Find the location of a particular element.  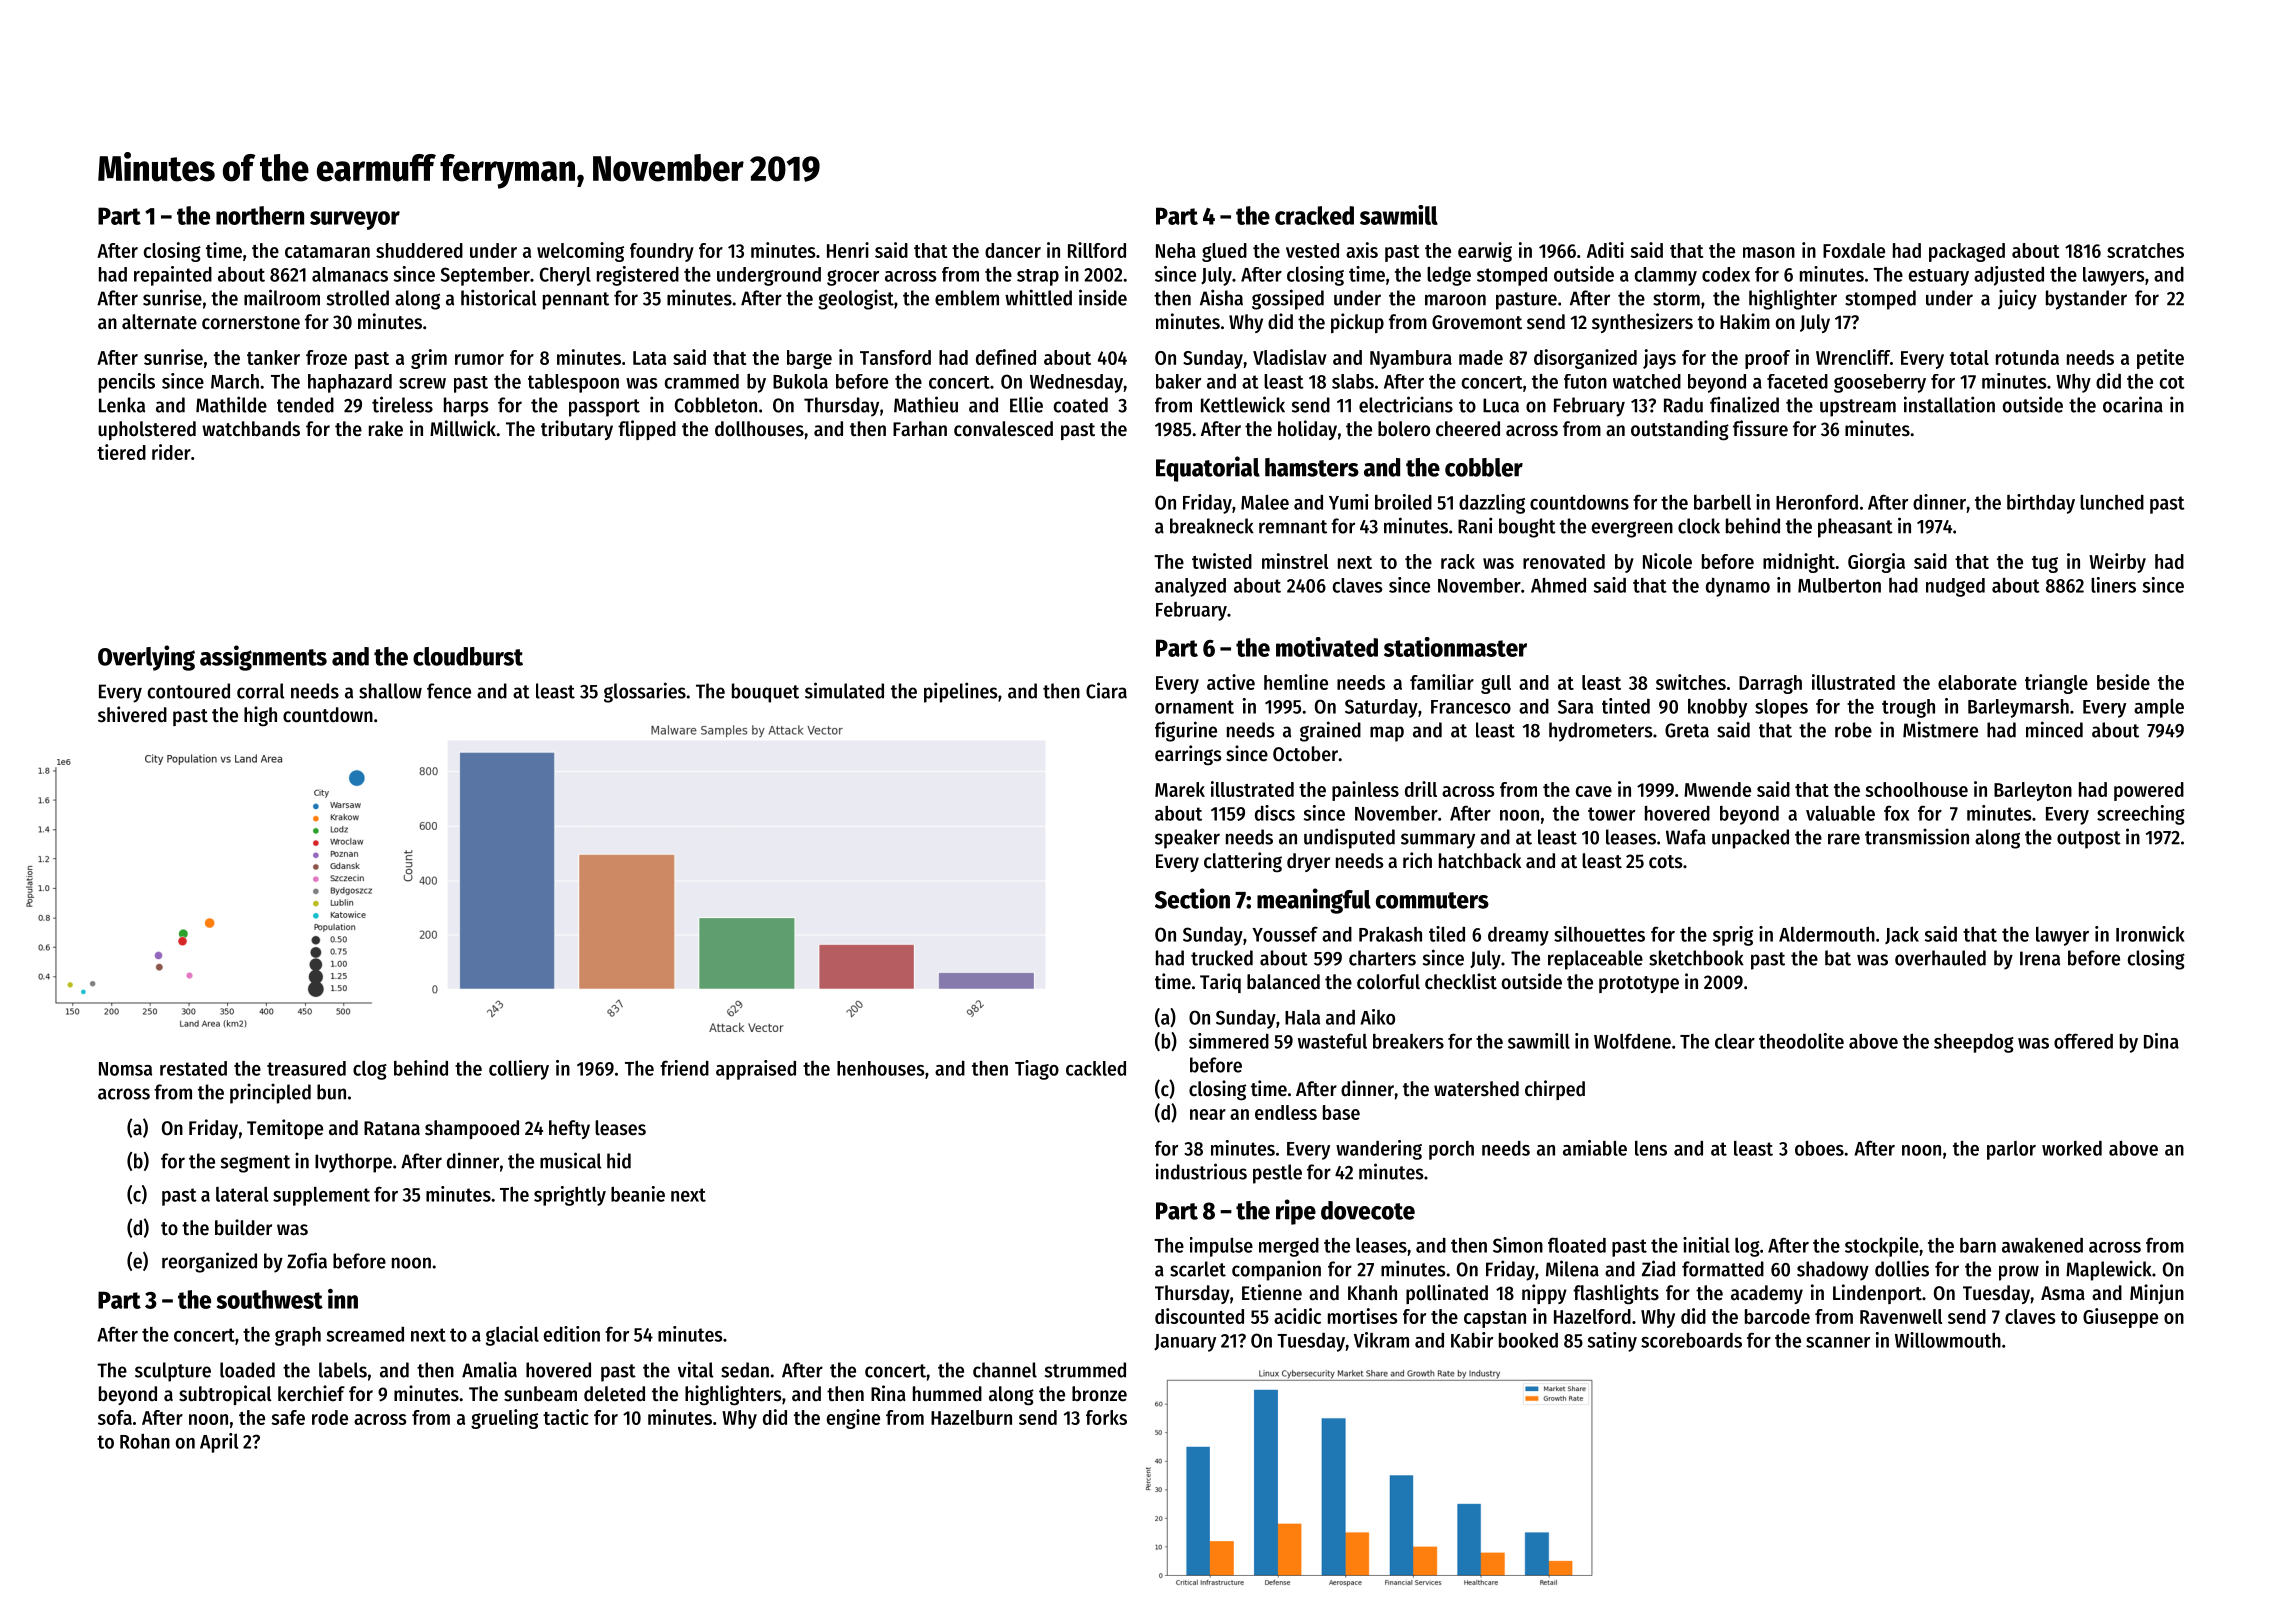

forks is located at coordinates (1106, 1417).
